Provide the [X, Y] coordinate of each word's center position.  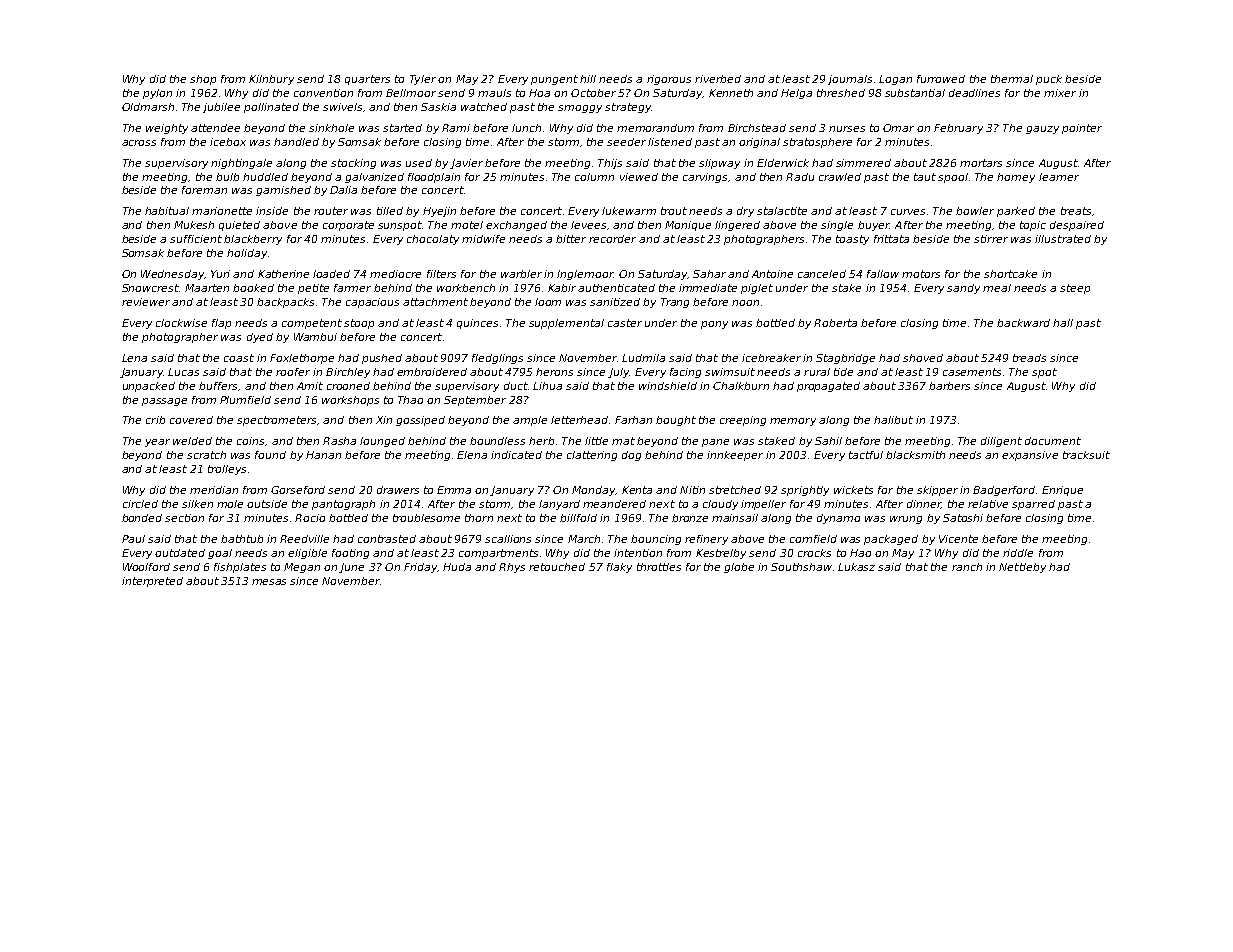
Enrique [1062, 491]
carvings [705, 178]
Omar [898, 128]
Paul [133, 539]
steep [1075, 289]
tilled [390, 211]
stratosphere [817, 143]
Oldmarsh [148, 107]
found [270, 455]
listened [670, 142]
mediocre [395, 274]
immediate [708, 288]
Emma [454, 490]
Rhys [512, 568]
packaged [891, 540]
